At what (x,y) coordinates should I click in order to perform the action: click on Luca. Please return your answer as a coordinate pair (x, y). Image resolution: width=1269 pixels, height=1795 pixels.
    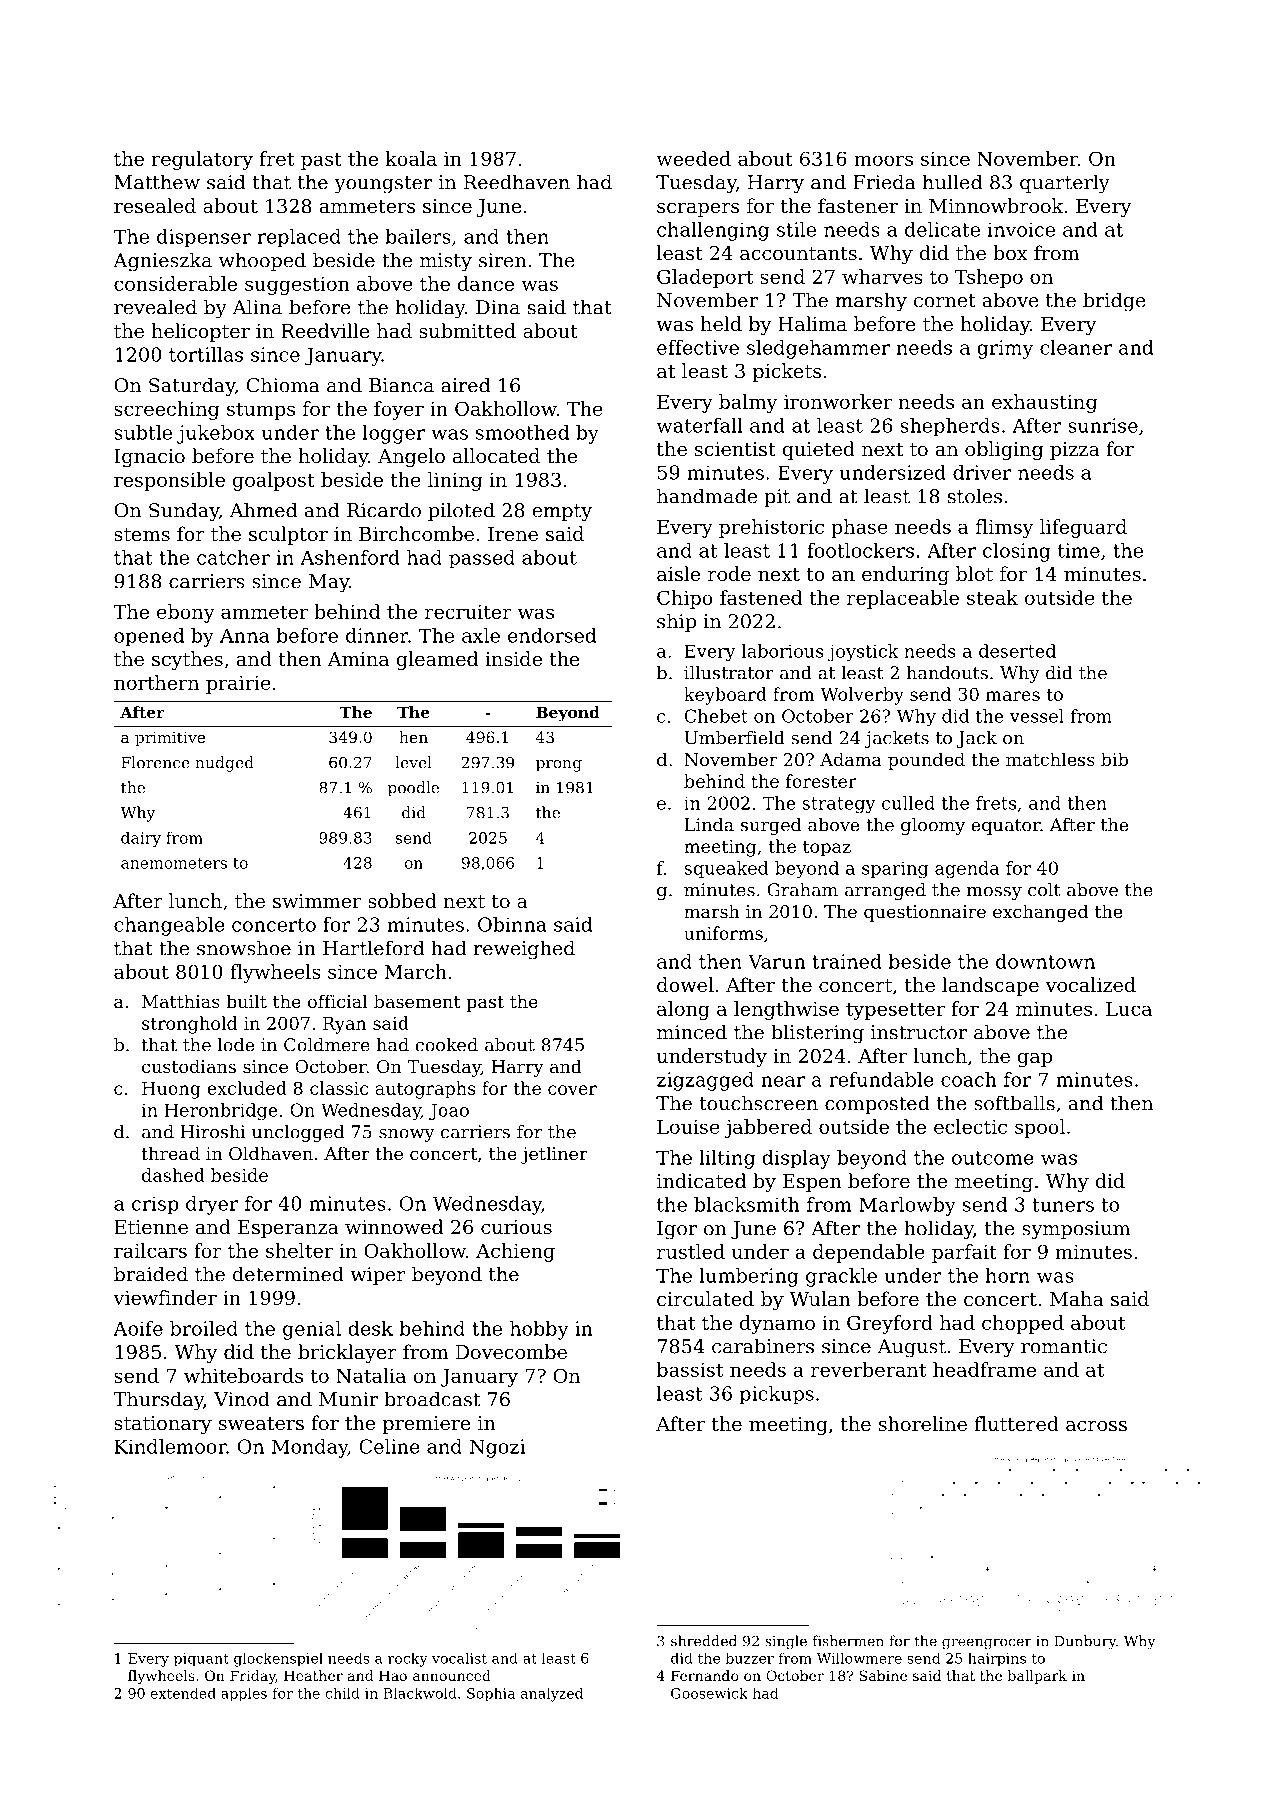
    Looking at the image, I should click on (1129, 1009).
